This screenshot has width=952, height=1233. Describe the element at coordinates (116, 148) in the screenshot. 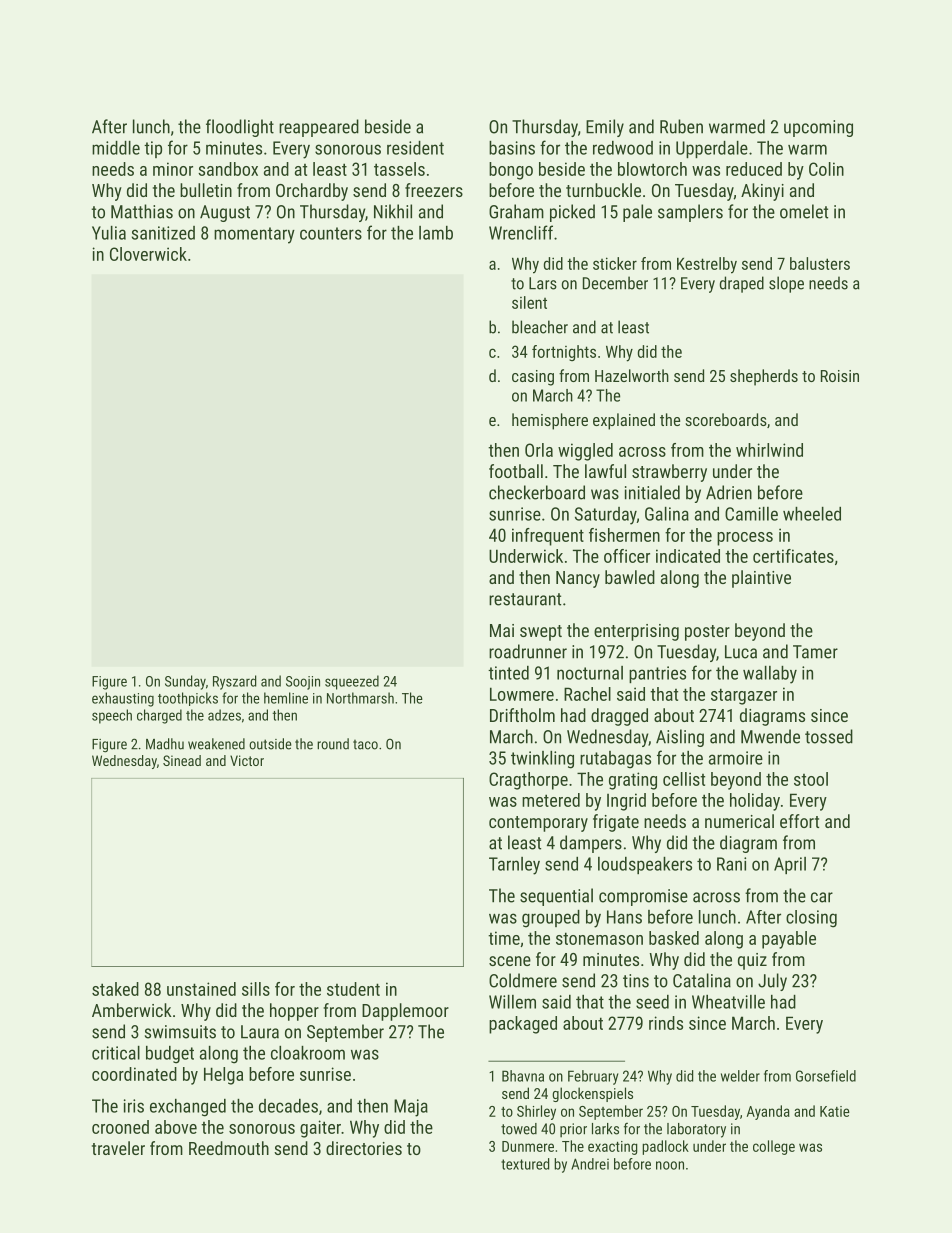

I see `middle` at that location.
